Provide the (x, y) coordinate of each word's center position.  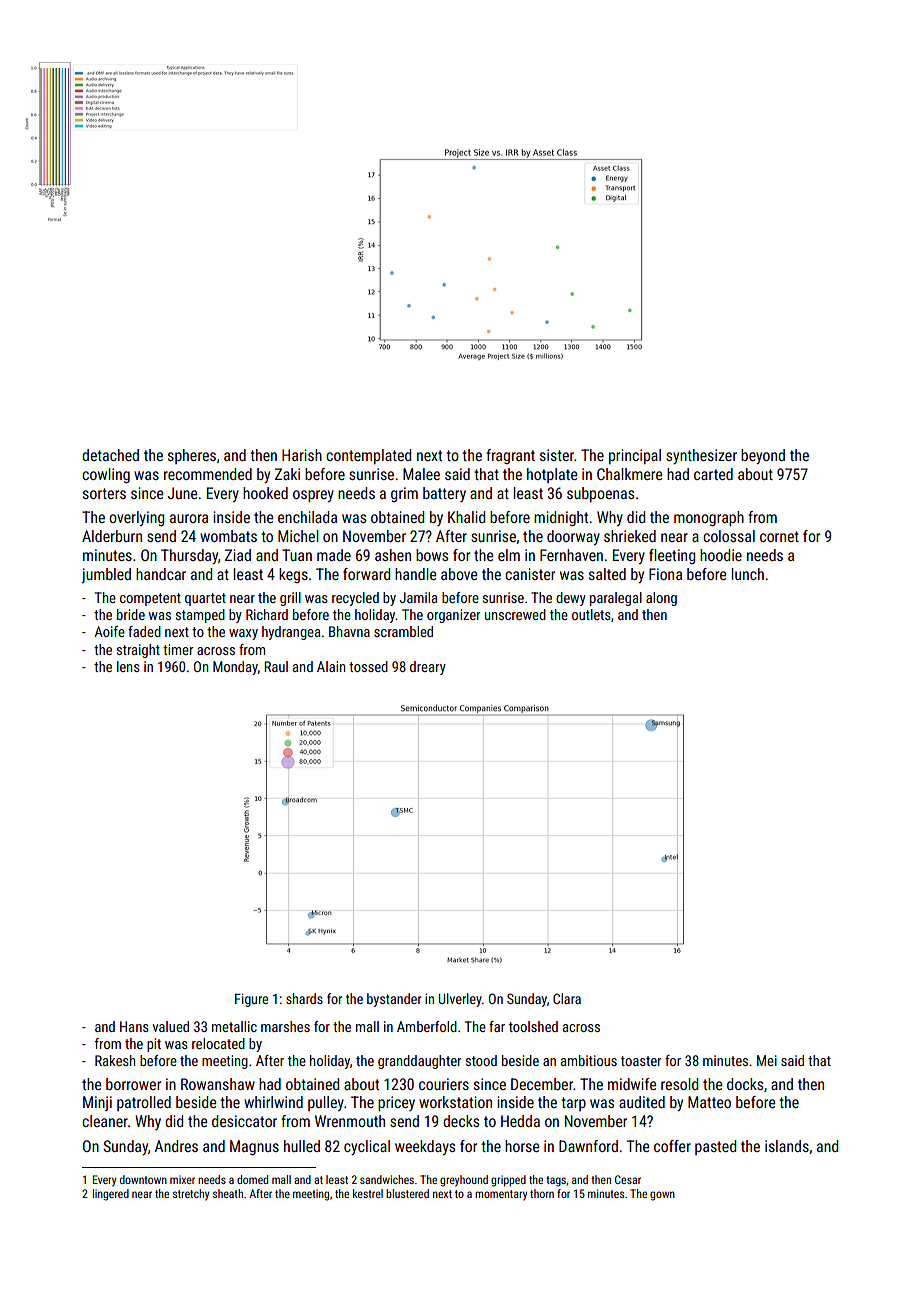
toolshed (533, 1026)
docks (745, 1084)
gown (662, 1196)
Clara (567, 998)
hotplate (552, 475)
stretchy (191, 1195)
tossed (368, 666)
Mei (767, 1060)
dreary (428, 668)
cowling (106, 475)
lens (128, 666)
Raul (276, 666)
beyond (763, 456)
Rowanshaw (218, 1084)
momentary (501, 1195)
